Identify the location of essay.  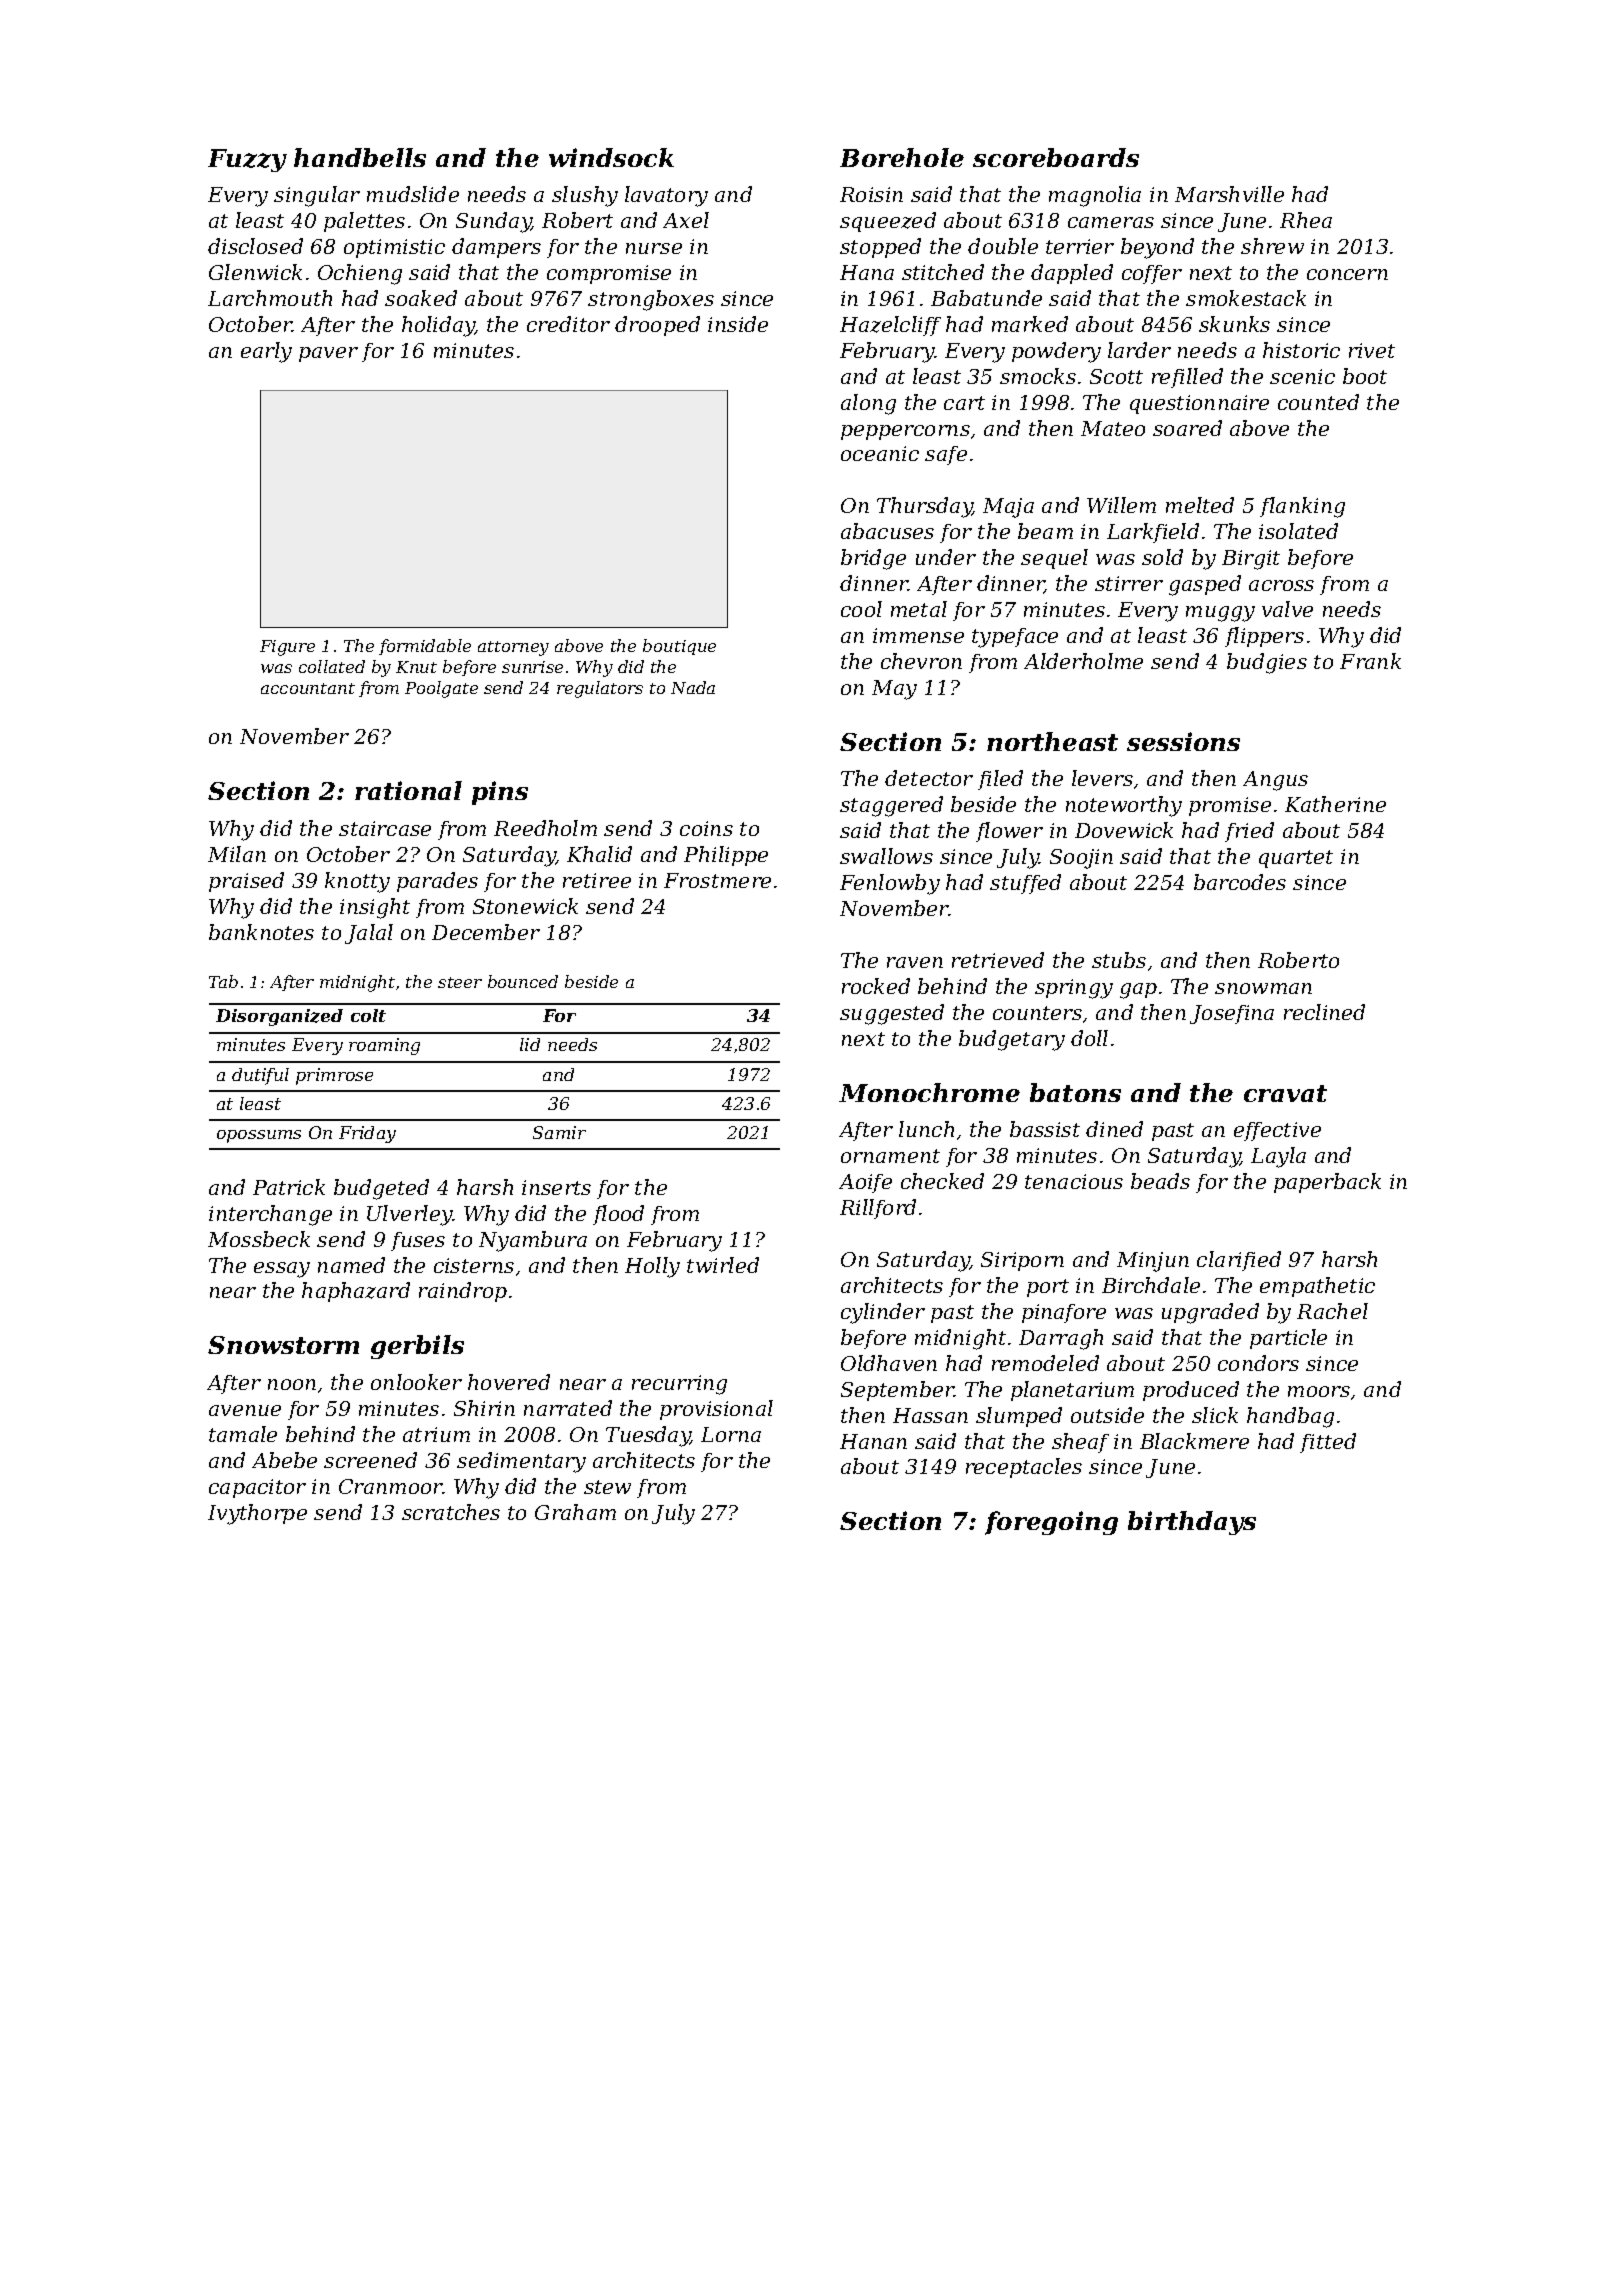
(282, 1270).
